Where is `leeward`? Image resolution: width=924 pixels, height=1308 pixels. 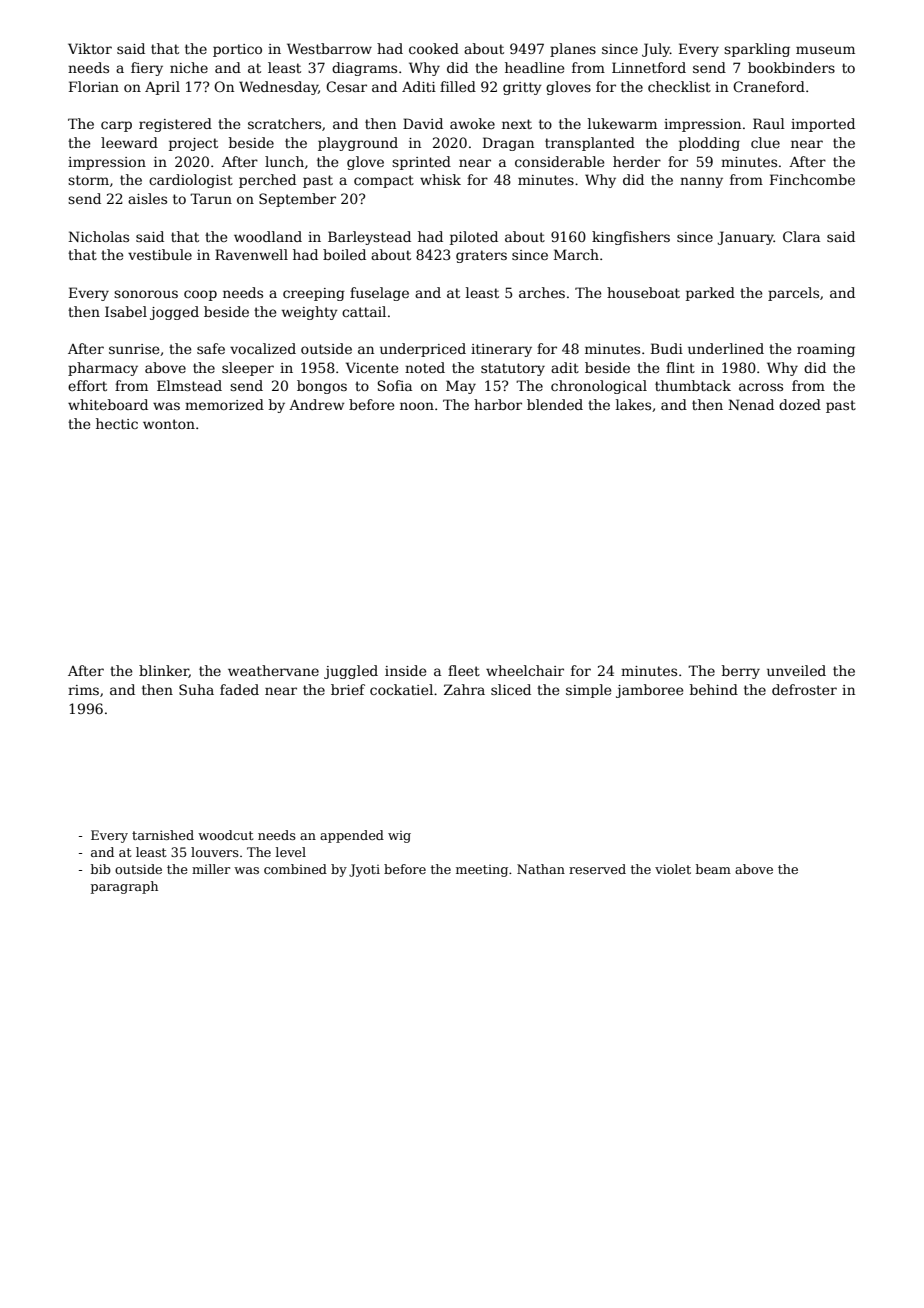 leeward is located at coordinates (129, 142).
